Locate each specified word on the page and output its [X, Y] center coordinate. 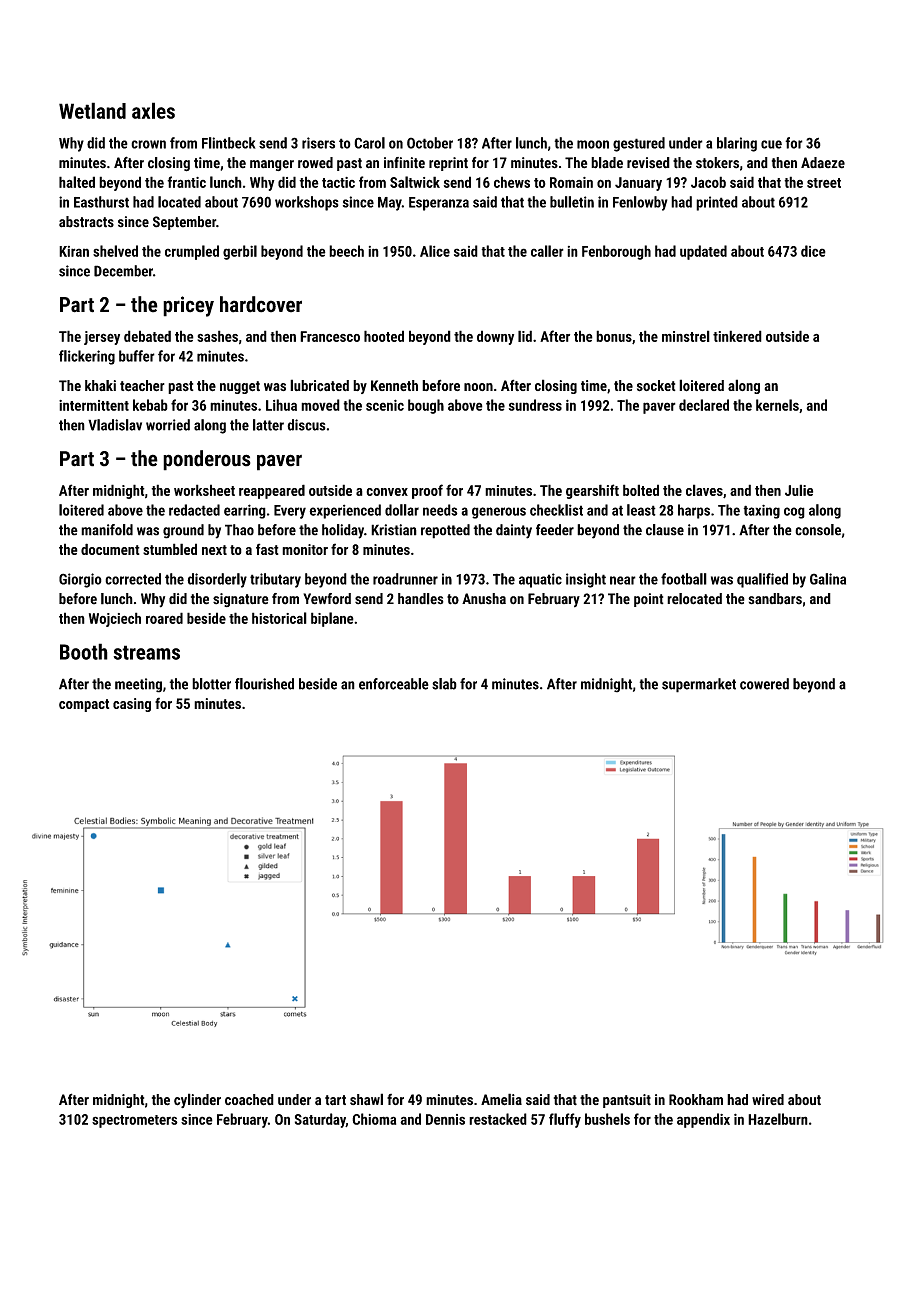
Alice [435, 251]
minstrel [686, 336]
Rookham [696, 1100]
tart [335, 1100]
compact [84, 705]
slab [444, 684]
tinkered [737, 336]
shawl [366, 1099]
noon [478, 387]
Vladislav [115, 425]
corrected [133, 579]
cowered [764, 684]
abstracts [86, 222]
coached [249, 1100]
